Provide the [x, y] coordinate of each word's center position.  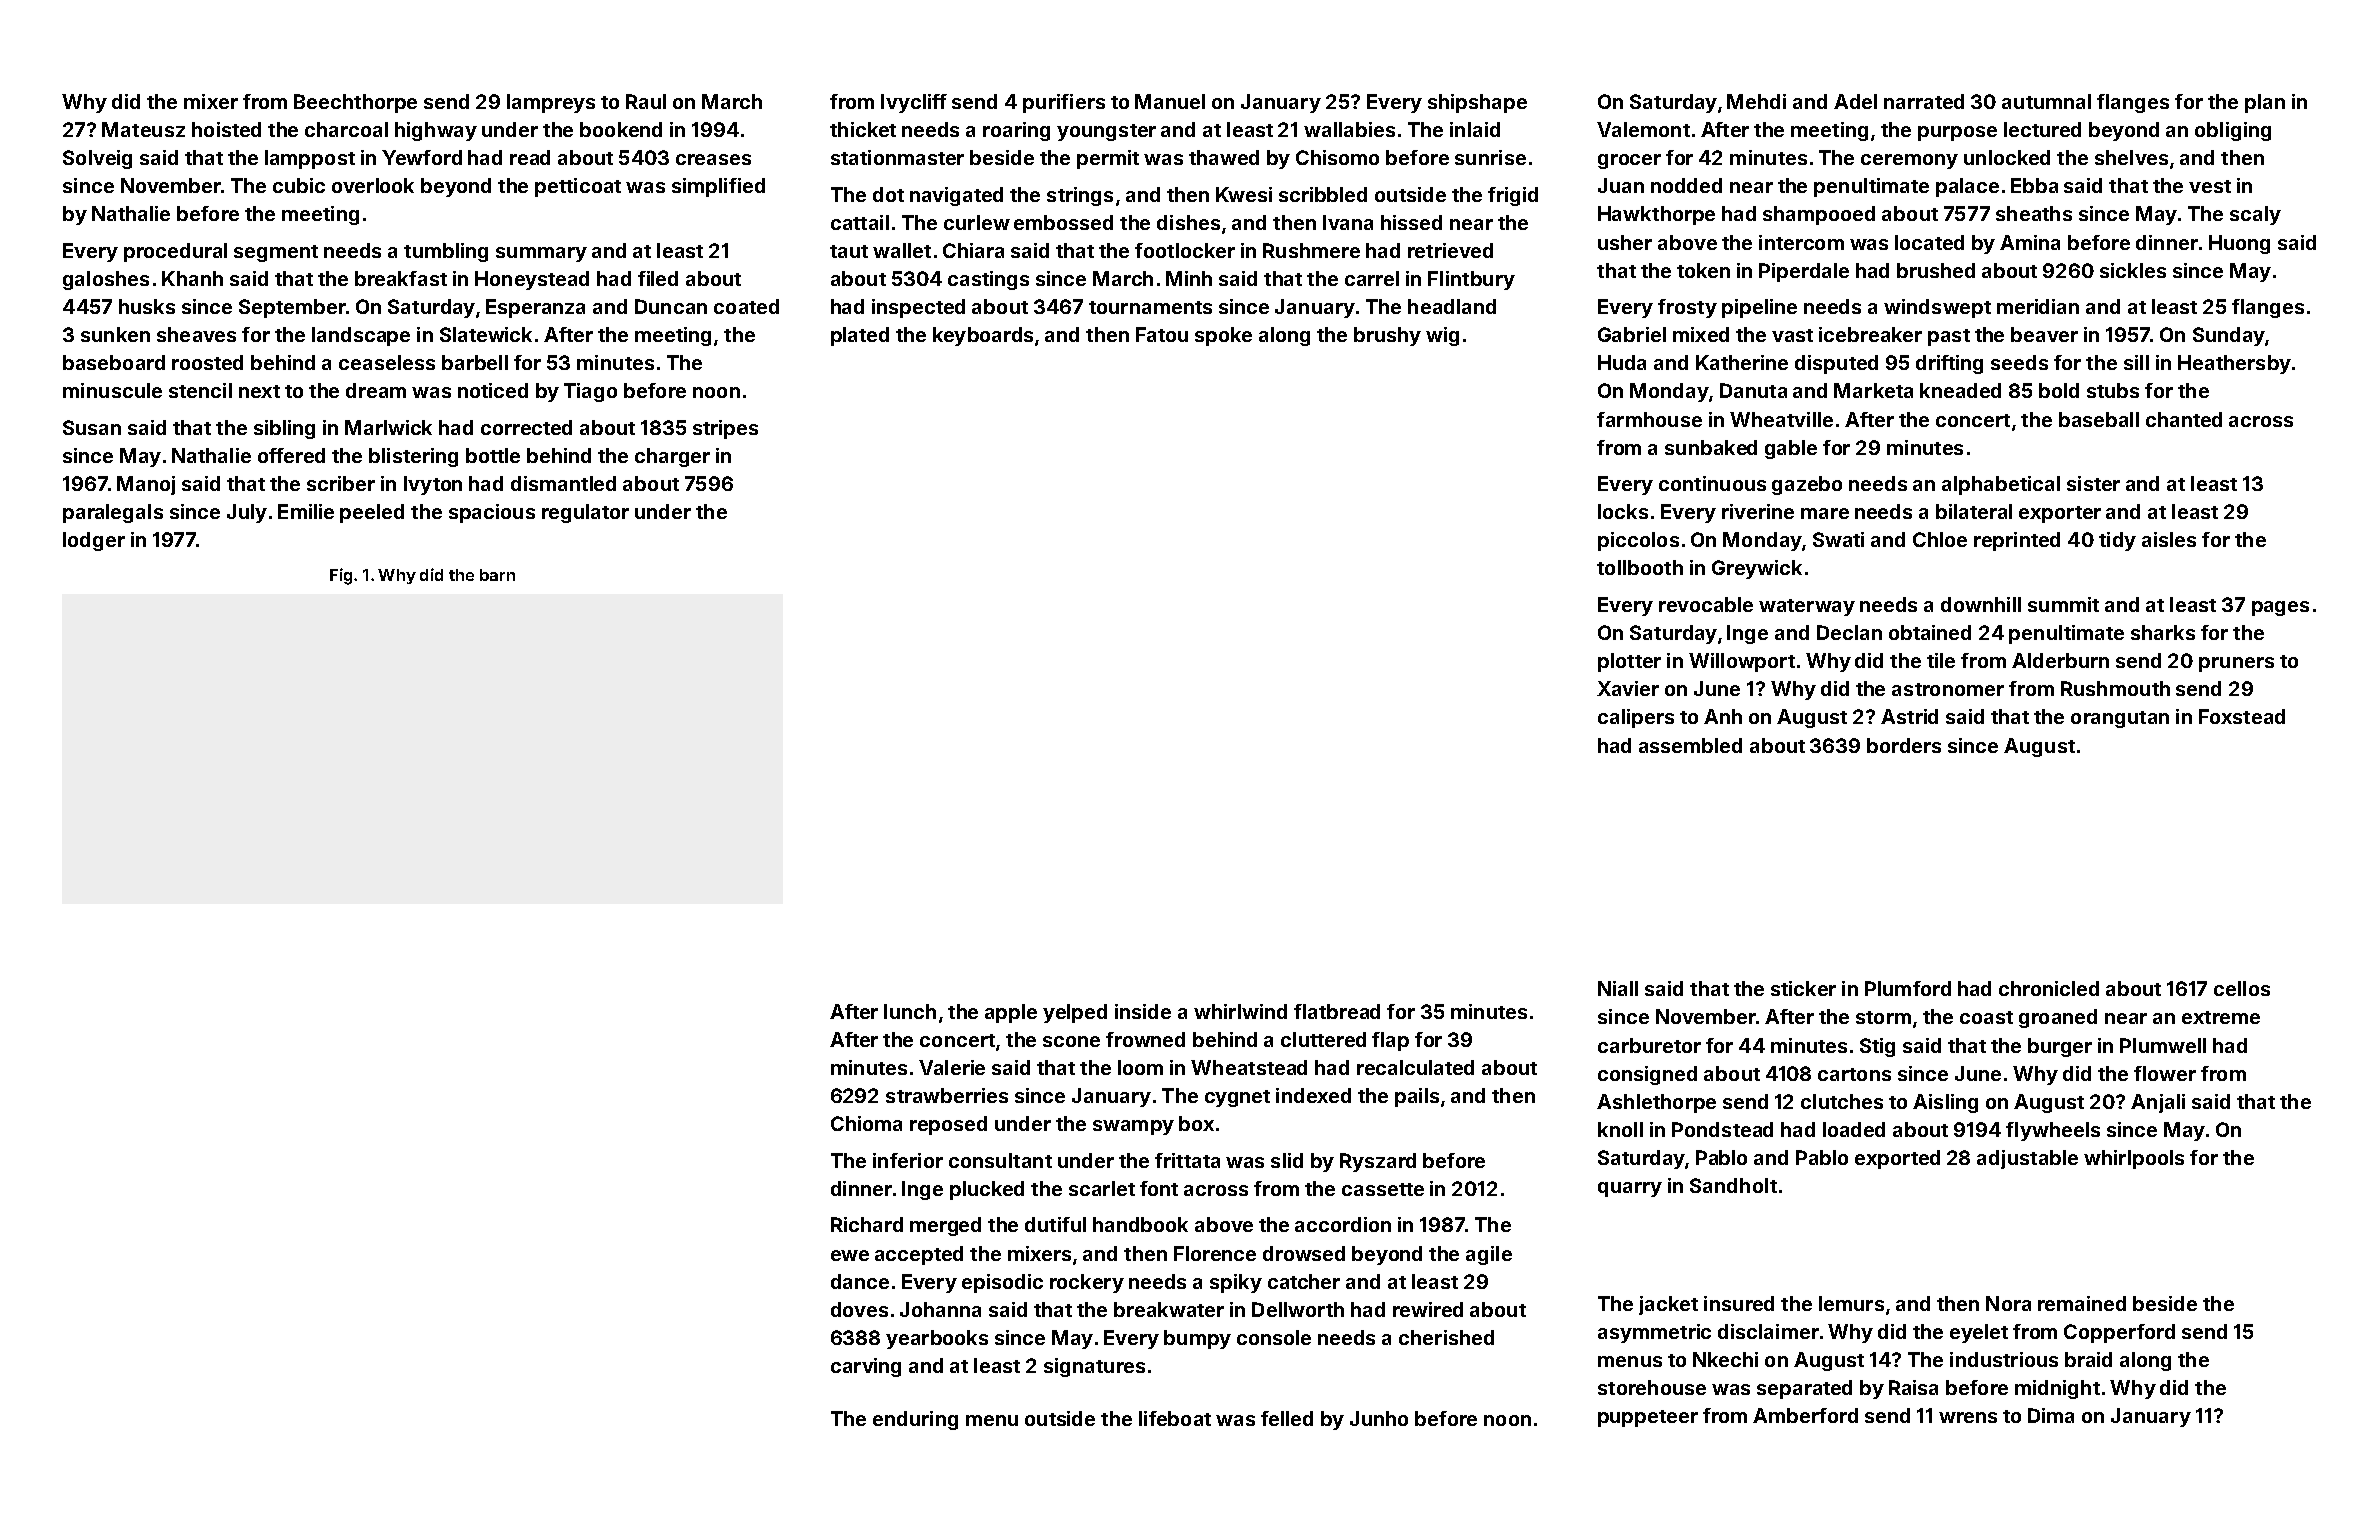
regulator [585, 513]
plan [2265, 103]
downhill [1981, 604]
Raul [646, 101]
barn [497, 575]
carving [866, 1367]
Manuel [1170, 101]
